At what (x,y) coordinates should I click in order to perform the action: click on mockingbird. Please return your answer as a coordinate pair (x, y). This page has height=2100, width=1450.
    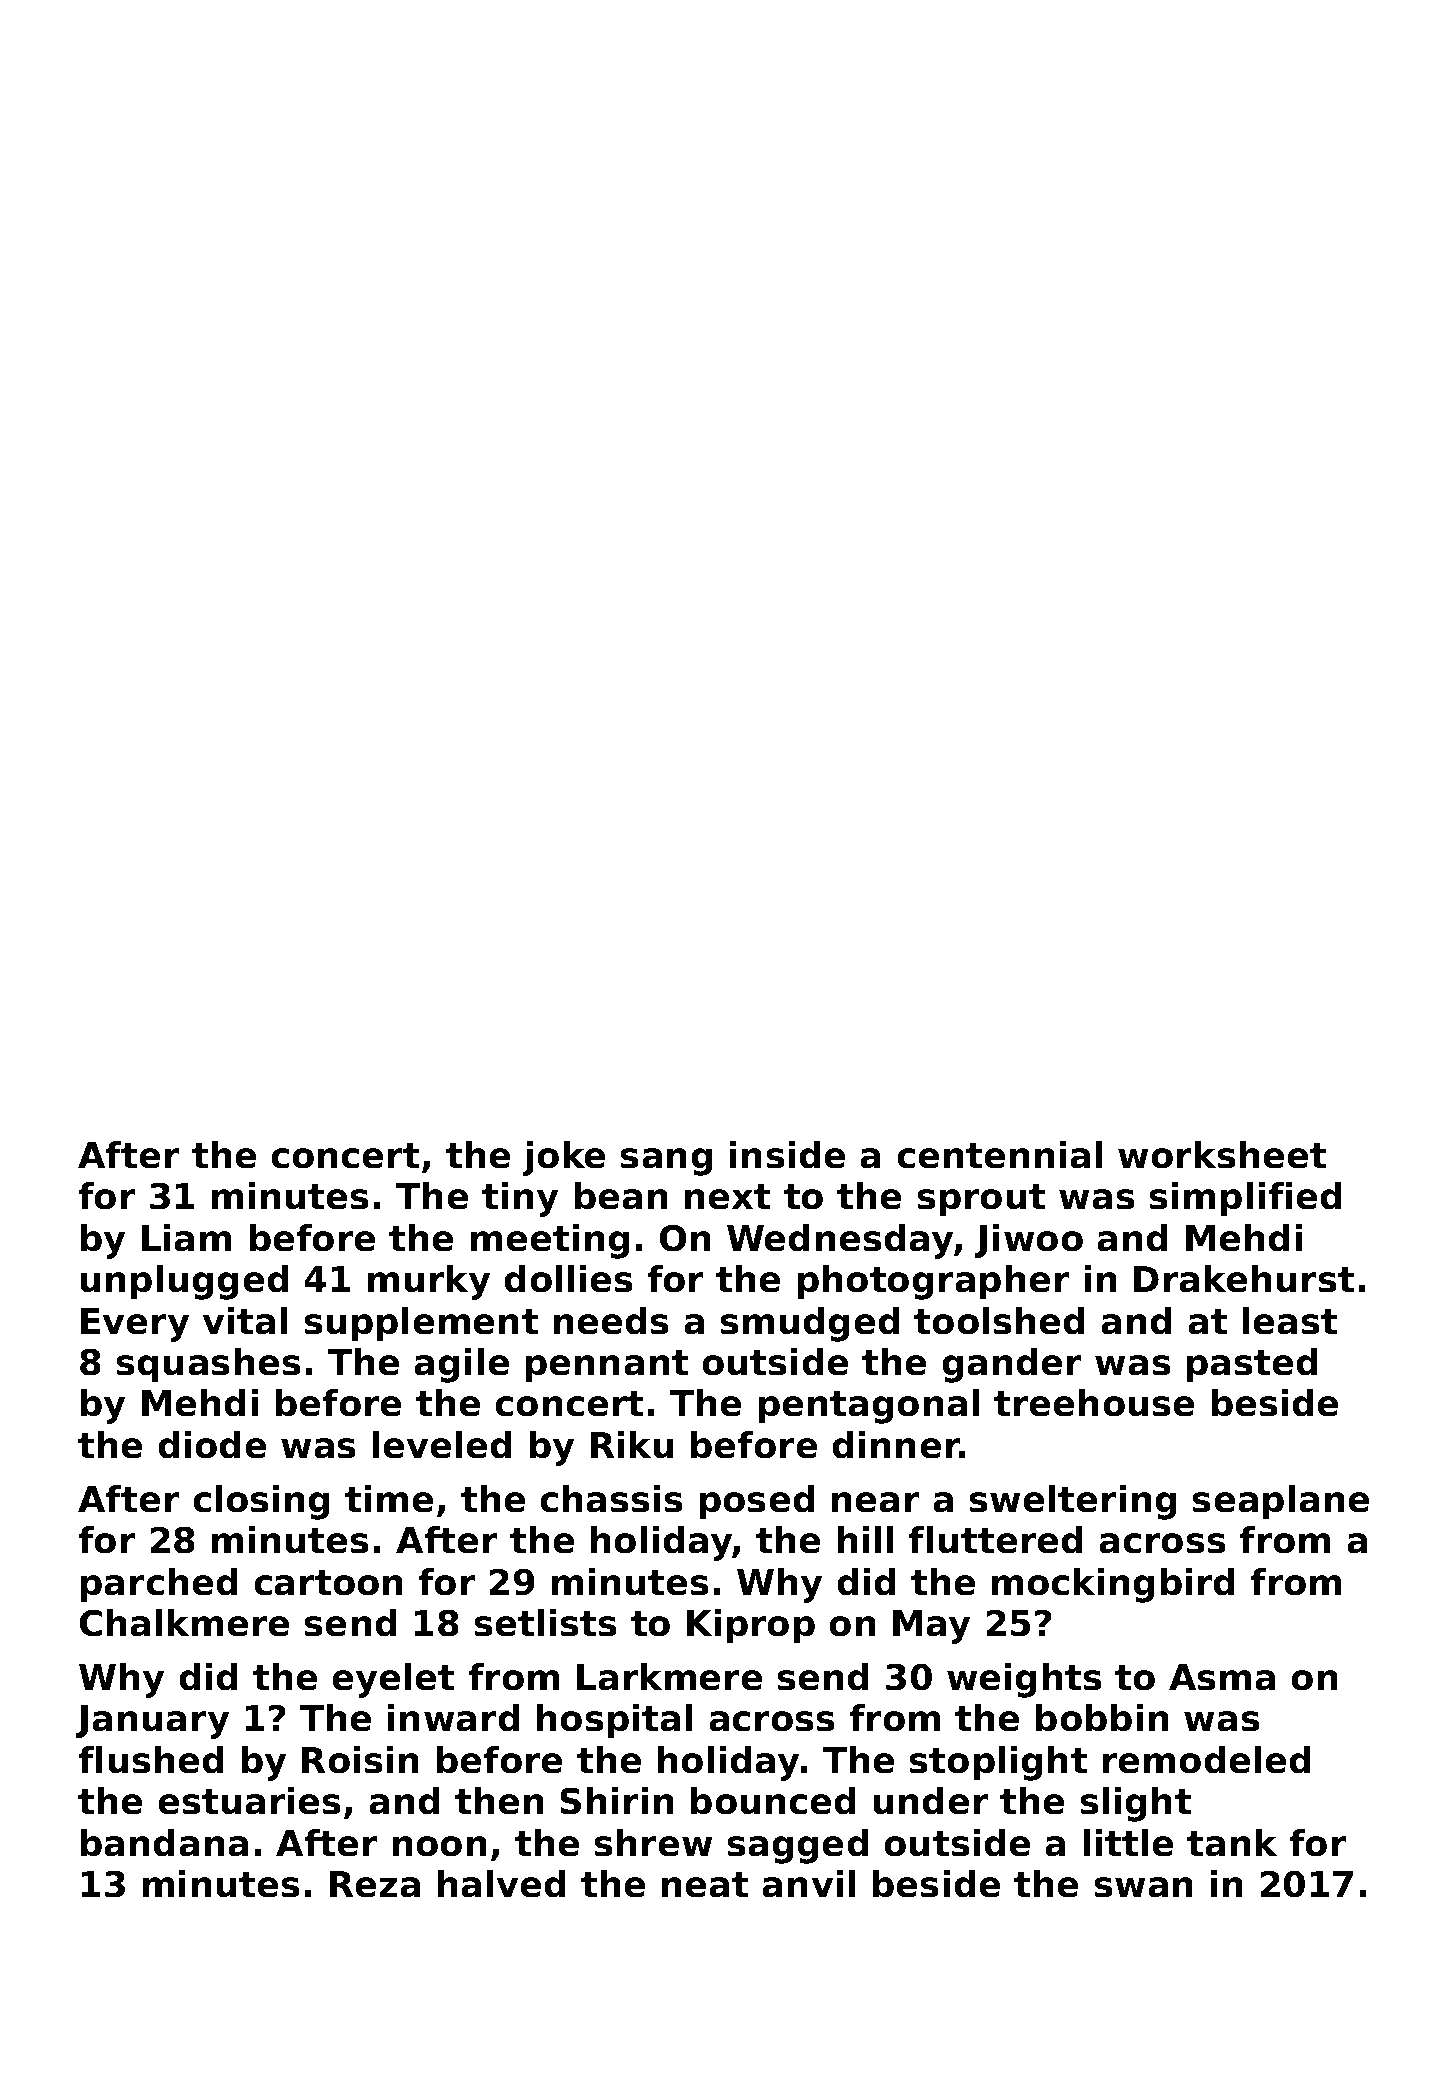
    Looking at the image, I should click on (1113, 1585).
